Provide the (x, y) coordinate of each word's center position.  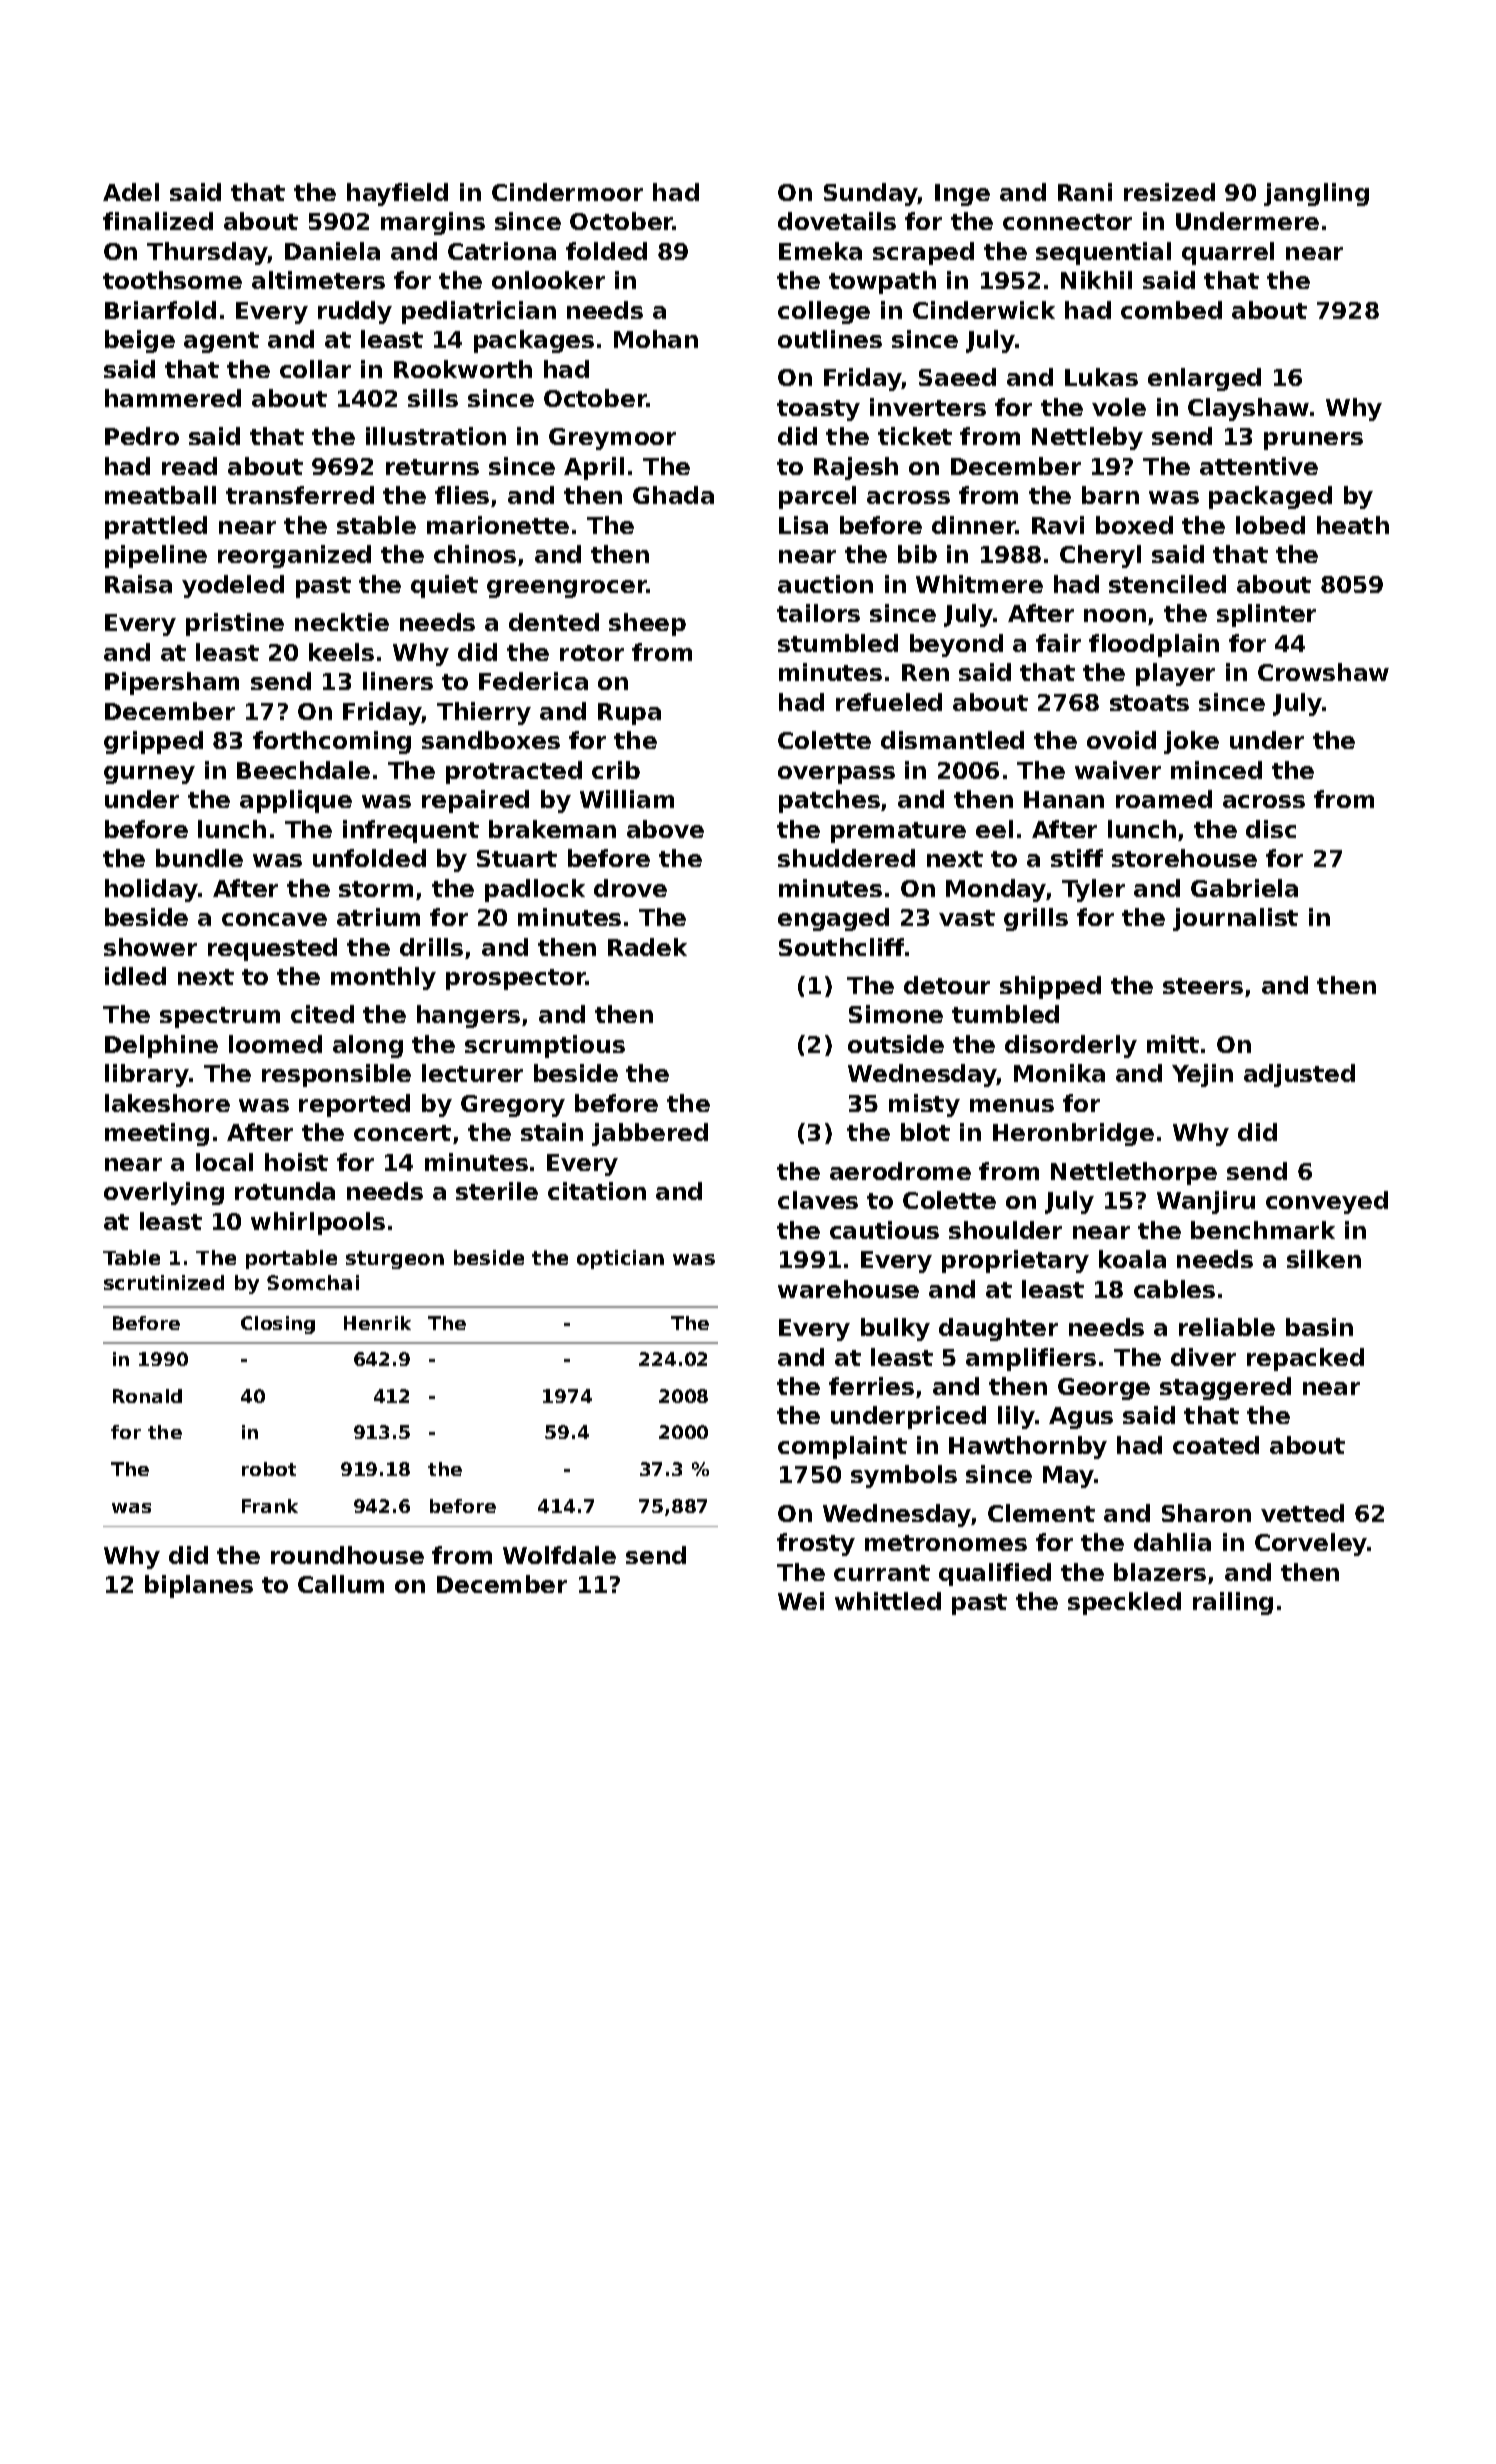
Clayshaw (1248, 409)
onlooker (548, 280)
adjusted (1299, 1075)
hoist (296, 1162)
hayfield (397, 194)
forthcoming (332, 742)
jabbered (650, 1134)
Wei (801, 1601)
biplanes (199, 1586)
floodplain (1154, 645)
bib (917, 554)
